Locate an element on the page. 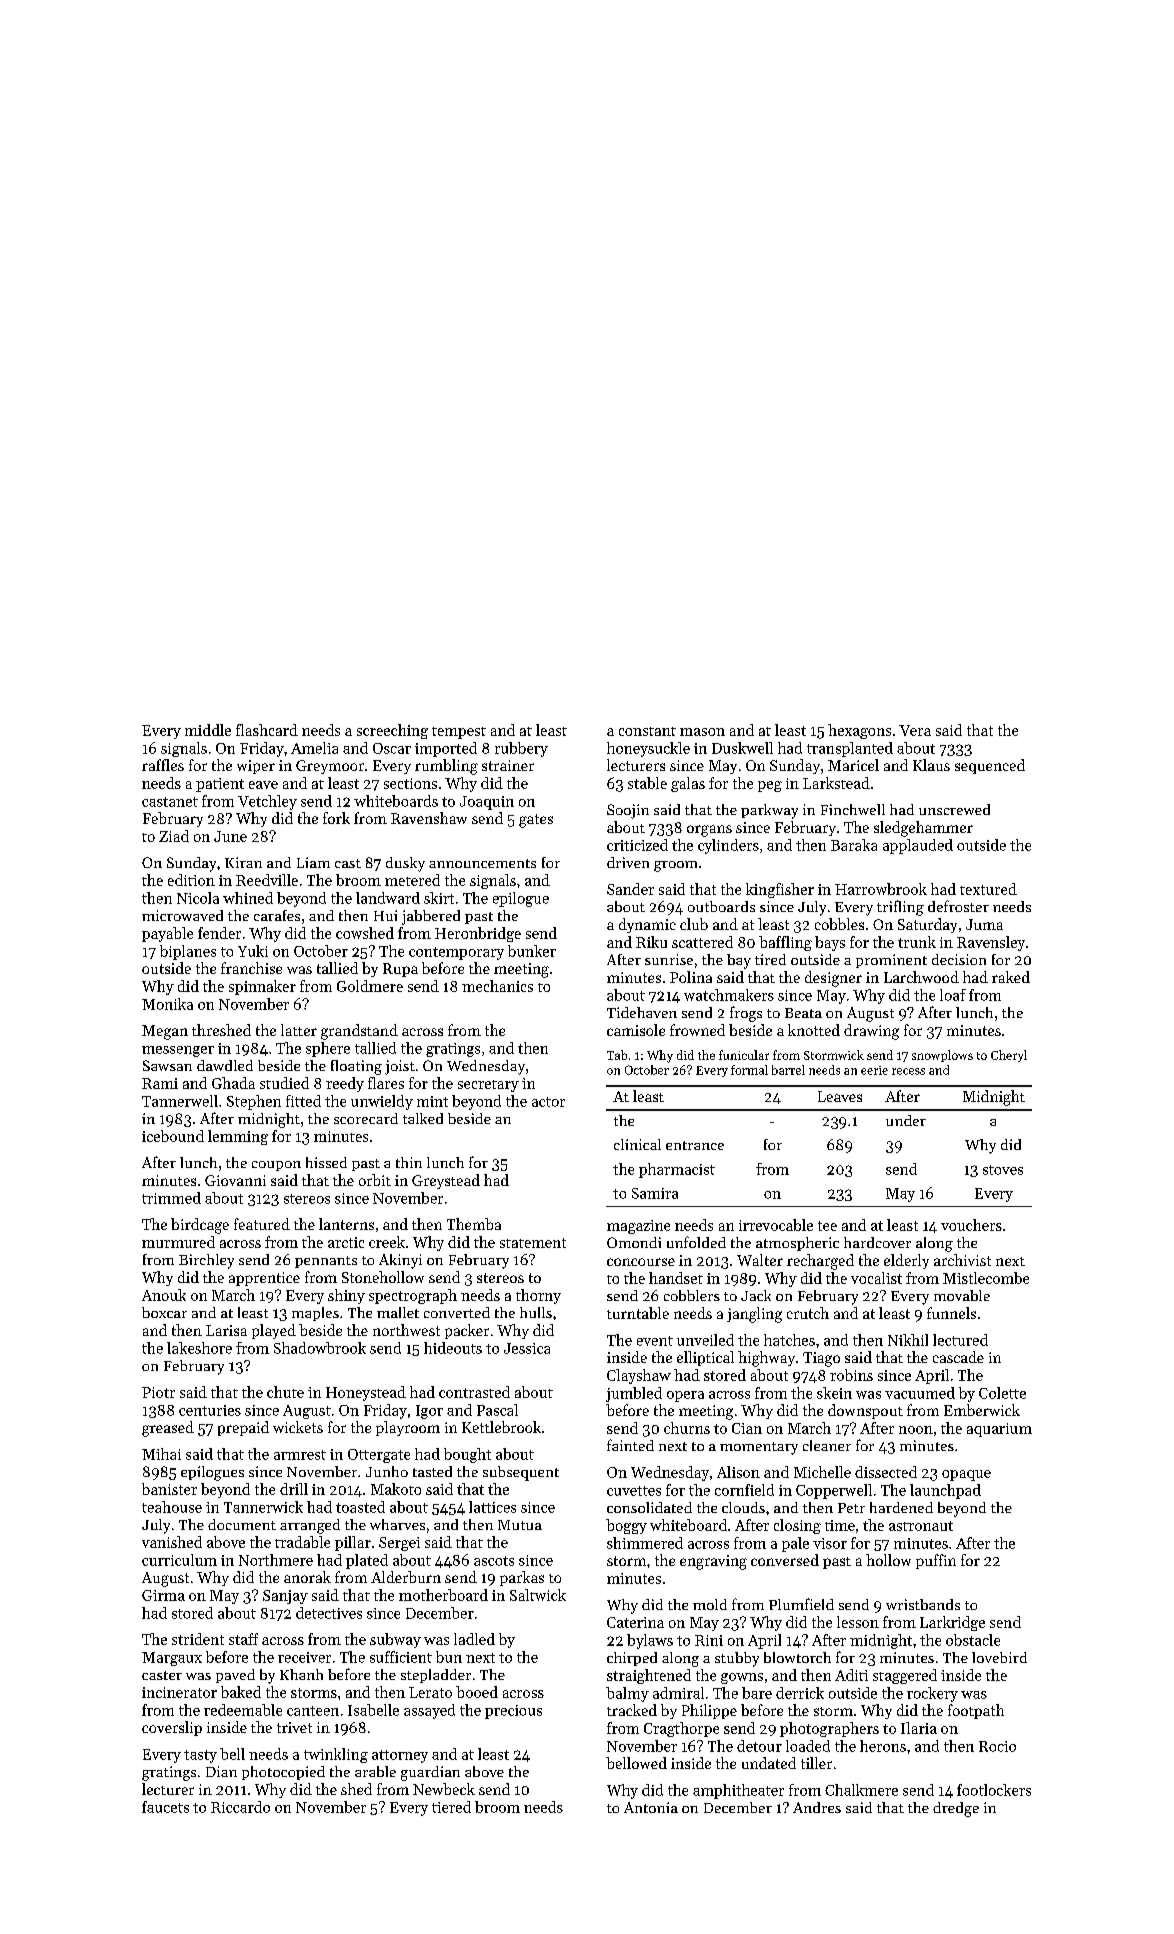 This image has height=1934, width=1174. fainted is located at coordinates (630, 1445).
